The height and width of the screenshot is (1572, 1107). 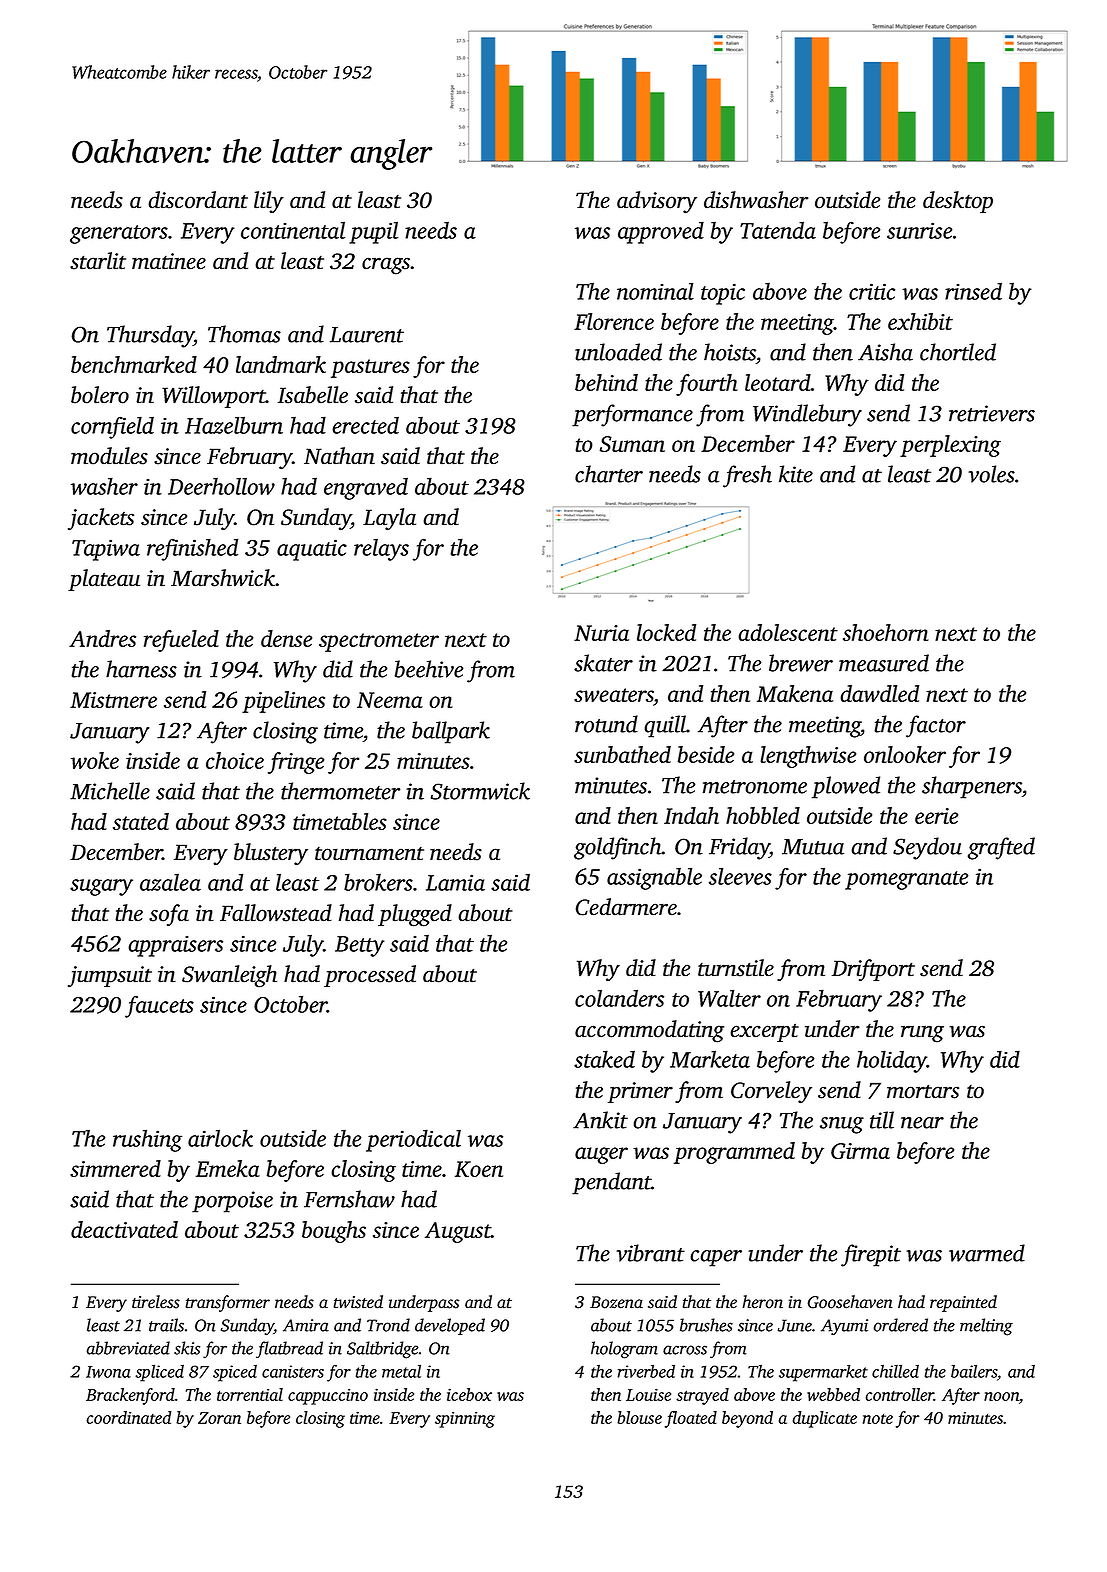 I want to click on Zoran, so click(x=219, y=1418).
